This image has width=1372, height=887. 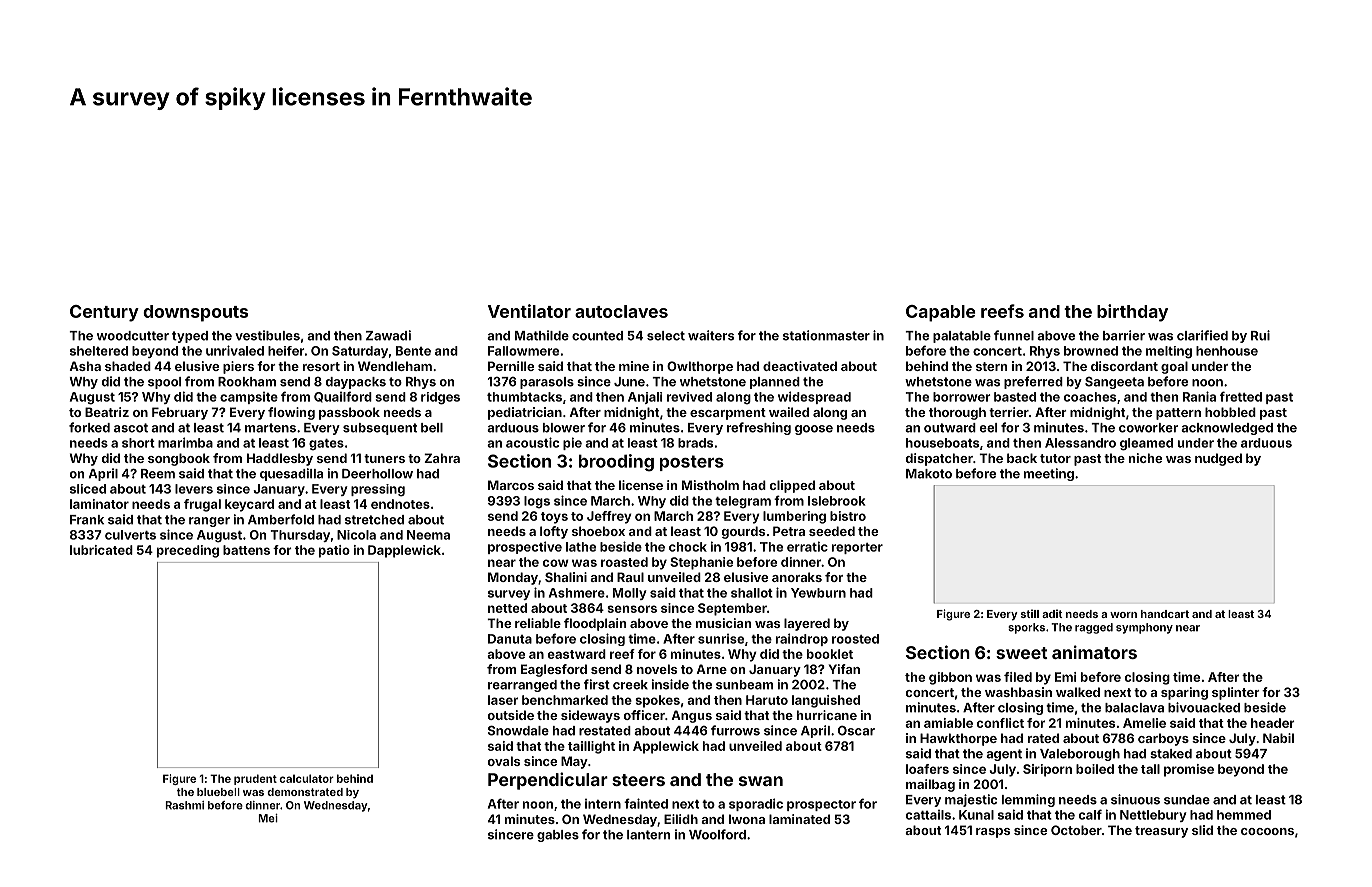 I want to click on sunrise, so click(x=721, y=639).
